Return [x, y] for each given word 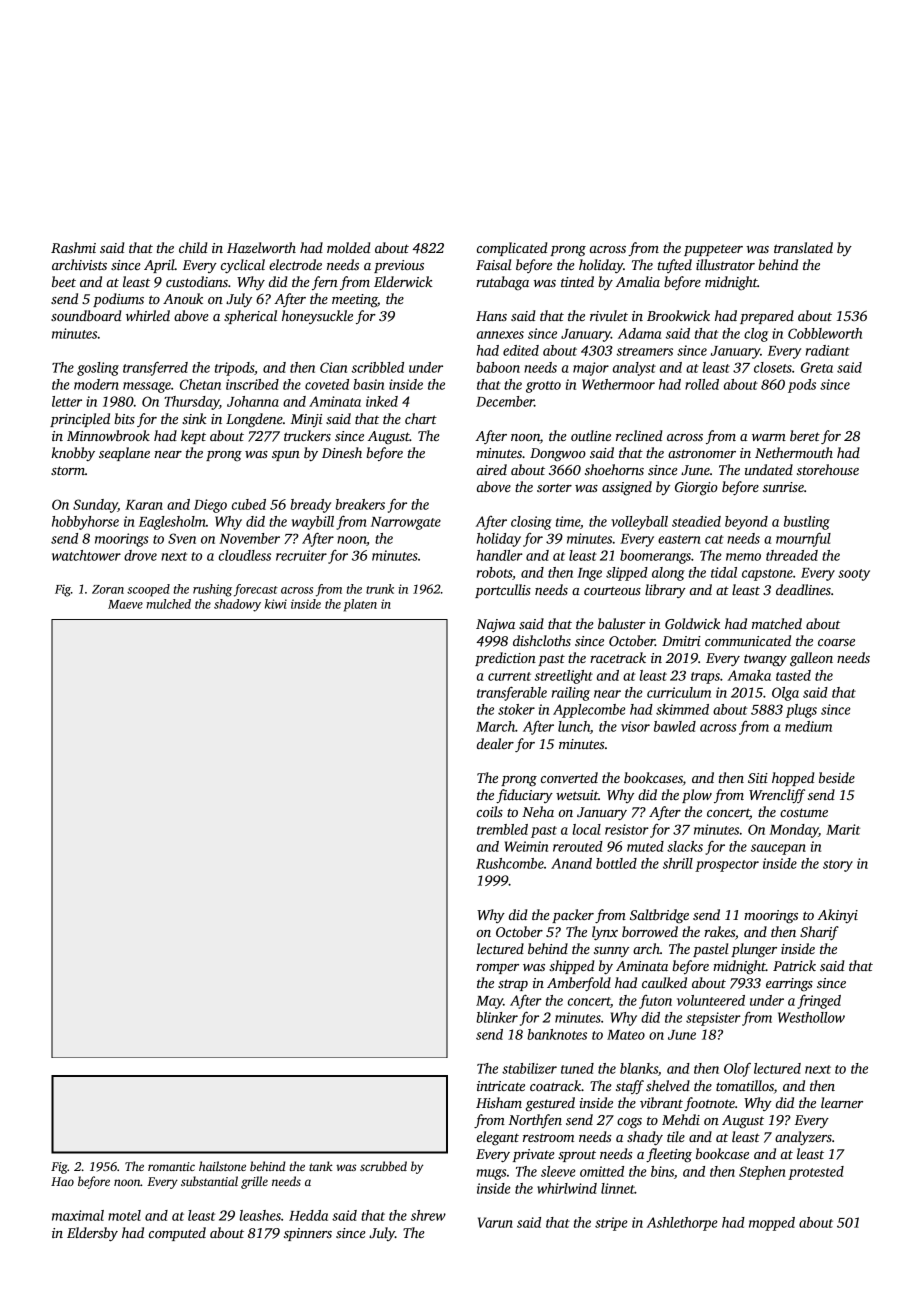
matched [777, 623]
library [665, 591]
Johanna [253, 401]
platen [360, 605]
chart [421, 418]
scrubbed [383, 1166]
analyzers [803, 1138]
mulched [169, 604]
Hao [62, 1181]
